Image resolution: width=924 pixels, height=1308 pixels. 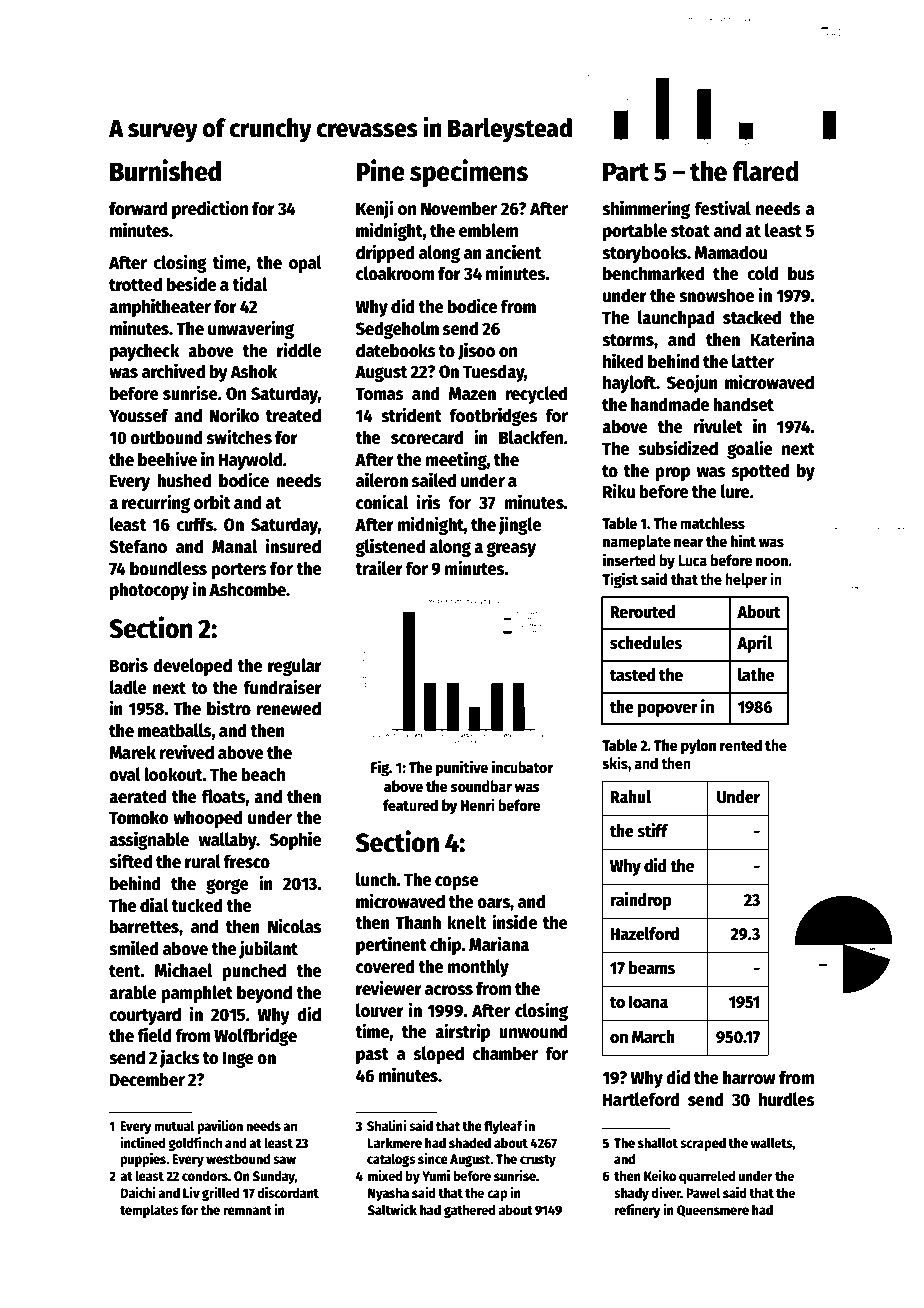 What do you see at coordinates (749, 1077) in the document?
I see `harrow` at bounding box center [749, 1077].
